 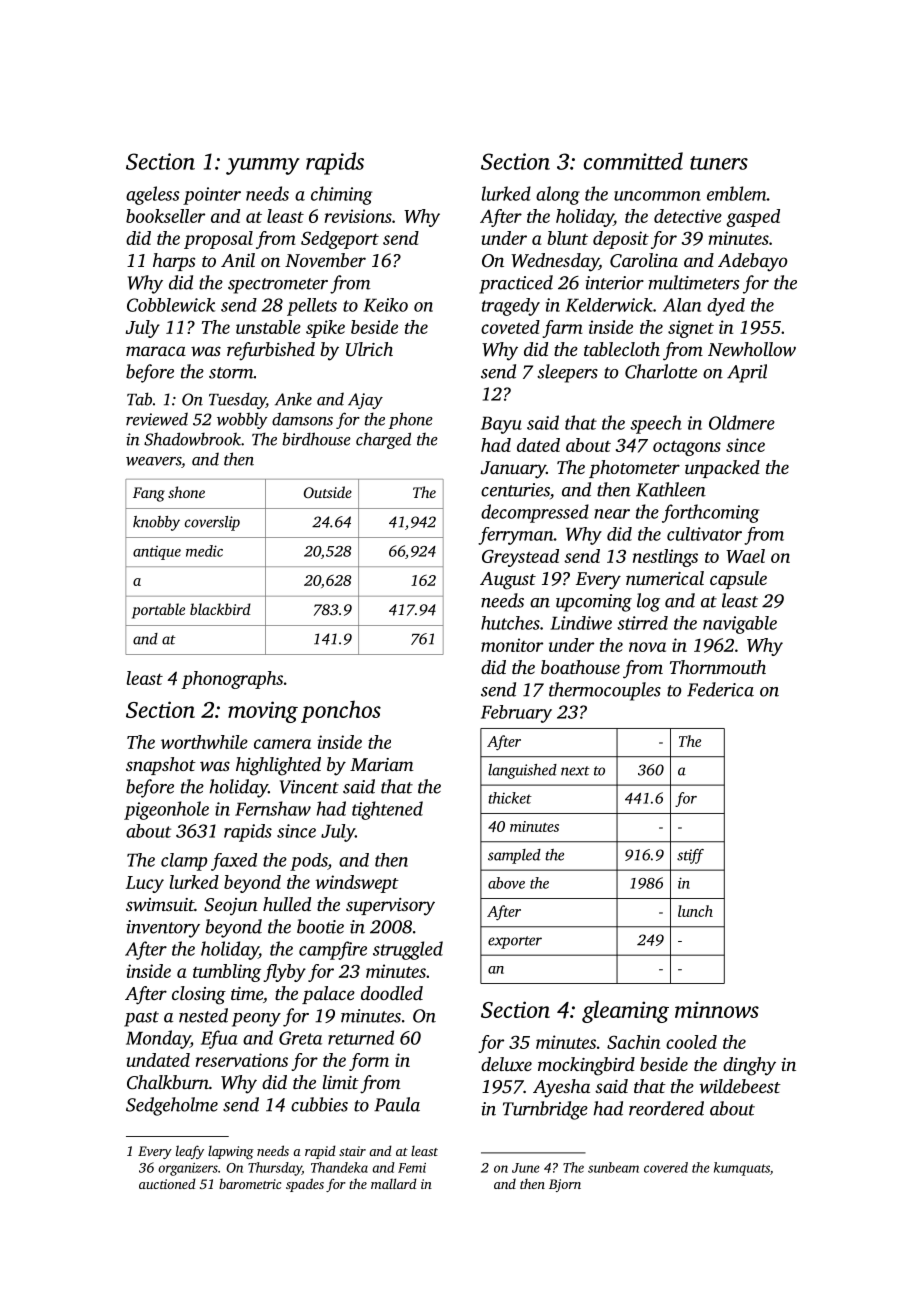 What do you see at coordinates (309, 787) in the document?
I see `Vincent` at bounding box center [309, 787].
